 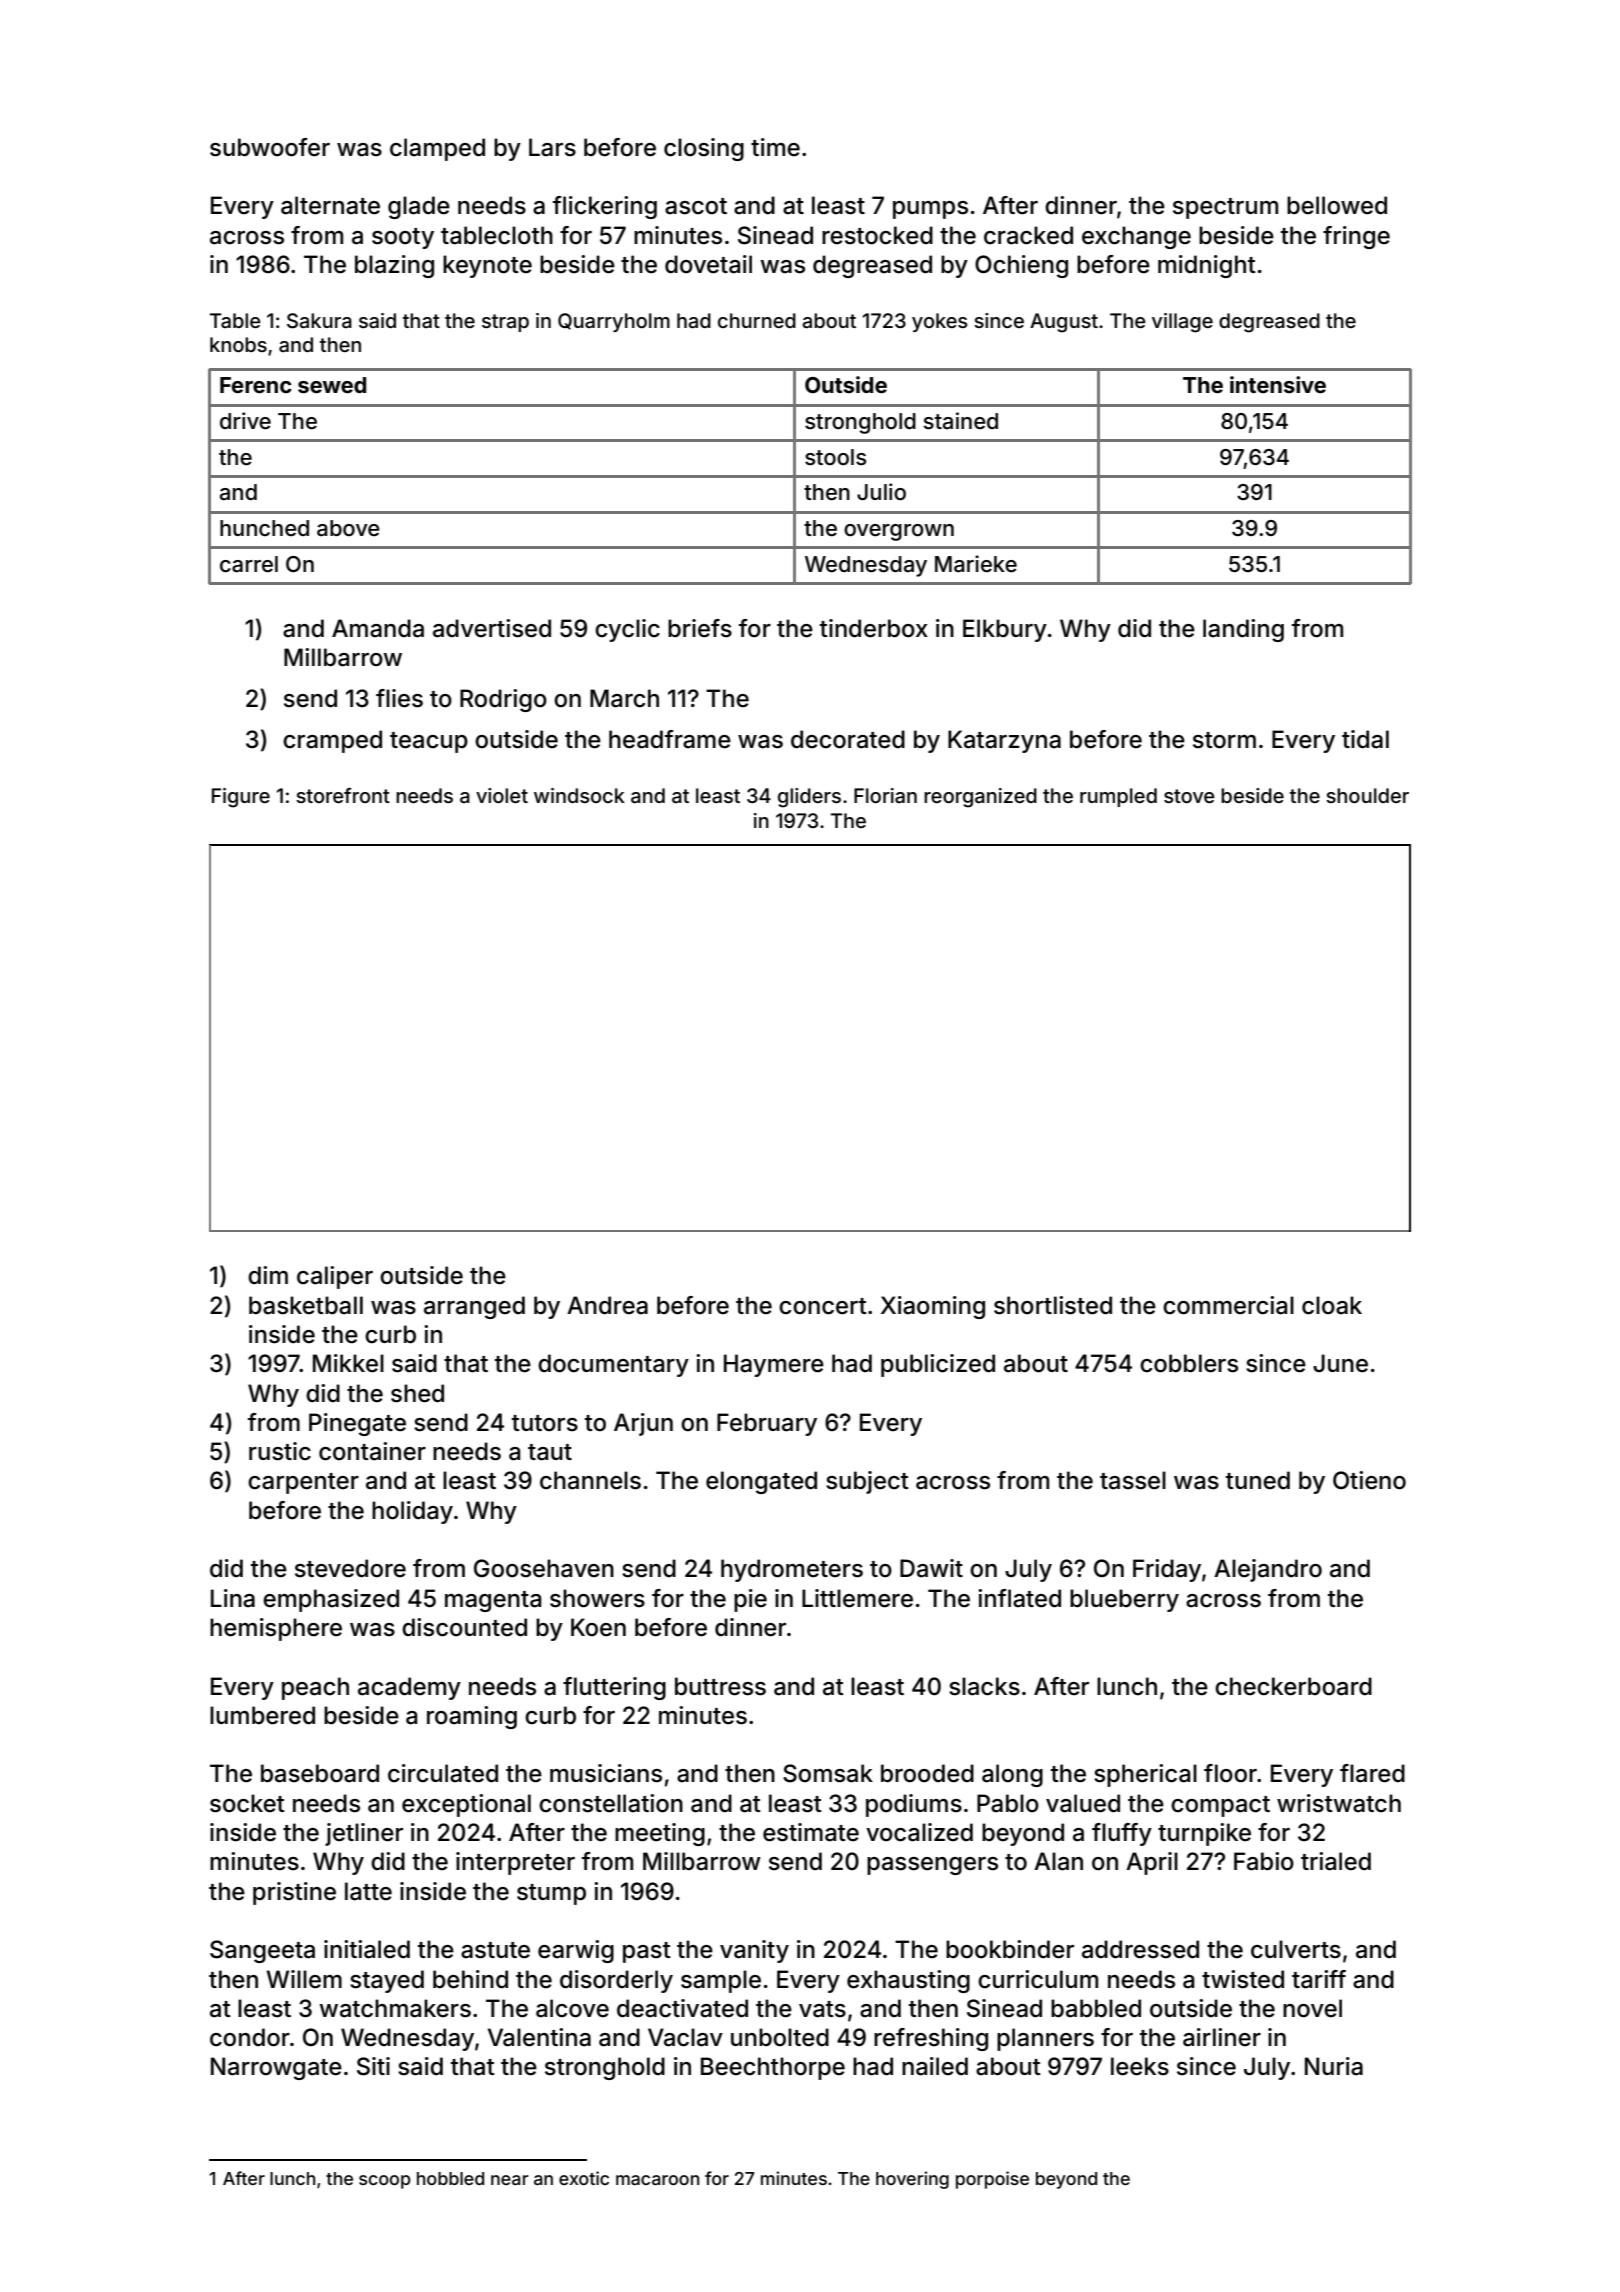 What do you see at coordinates (930, 210) in the screenshot?
I see `pumps` at bounding box center [930, 210].
